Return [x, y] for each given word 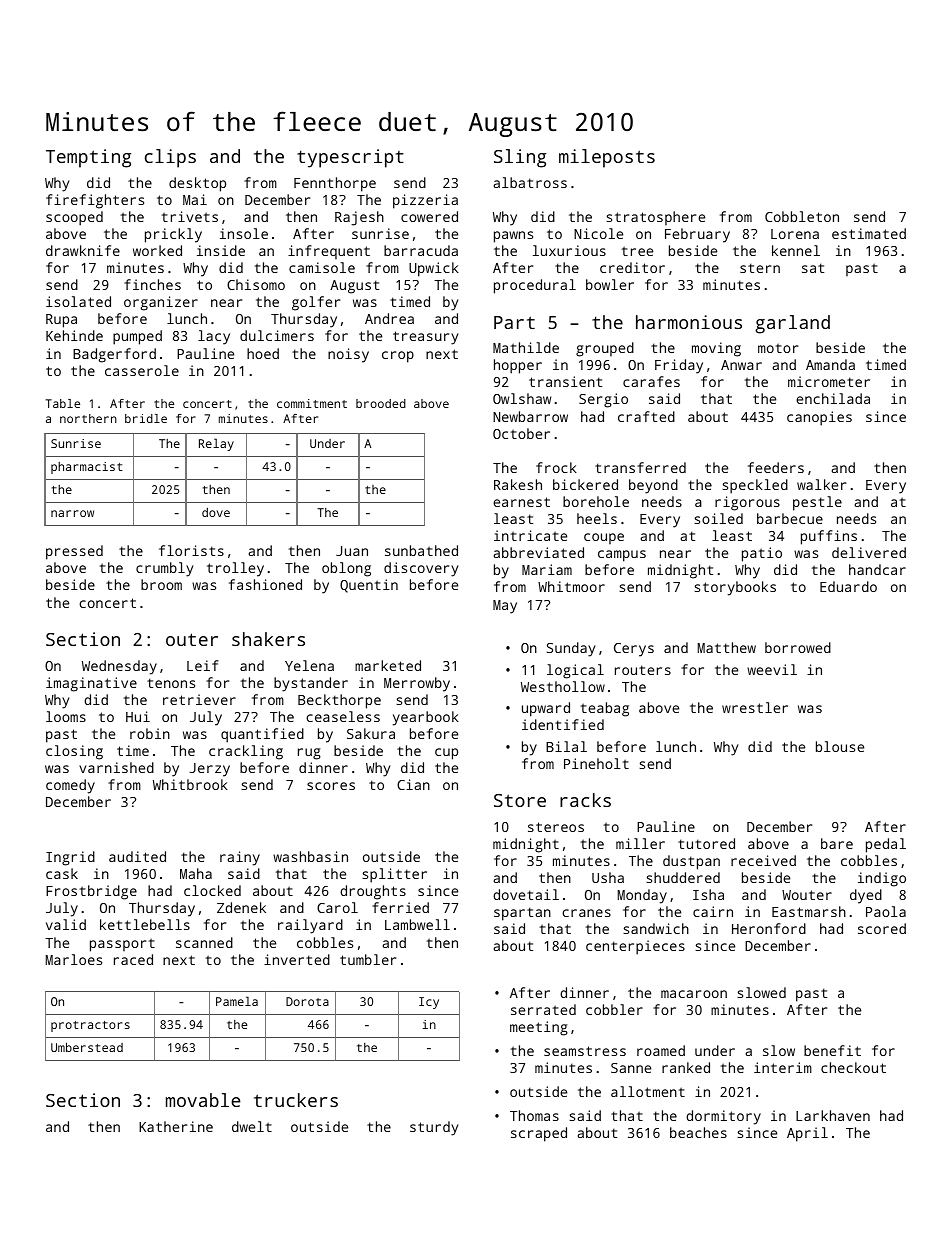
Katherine [176, 1126]
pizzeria [425, 201]
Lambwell [417, 924]
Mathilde [526, 347]
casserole [142, 370]
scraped [539, 1134]
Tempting [88, 158]
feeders [776, 467]
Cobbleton [802, 216]
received [763, 860]
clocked [212, 890]
